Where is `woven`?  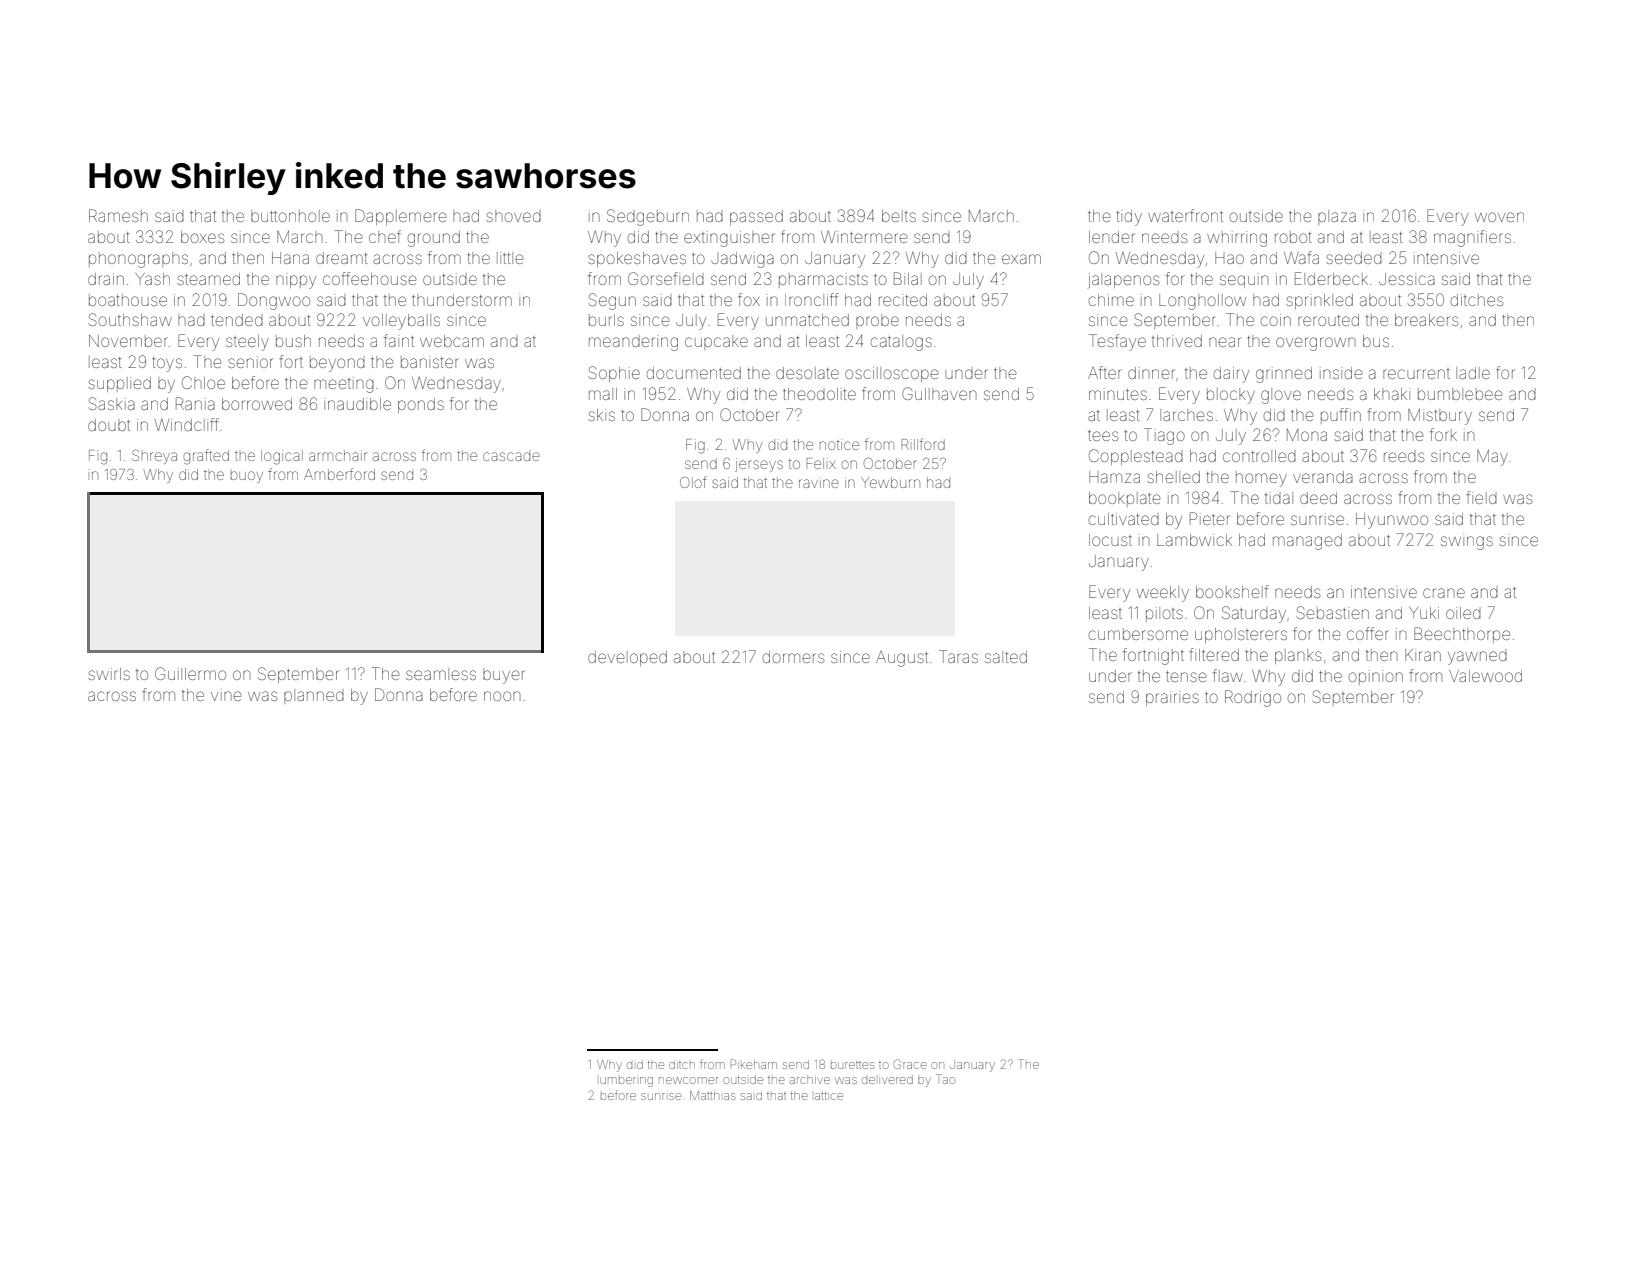 woven is located at coordinates (1499, 217).
